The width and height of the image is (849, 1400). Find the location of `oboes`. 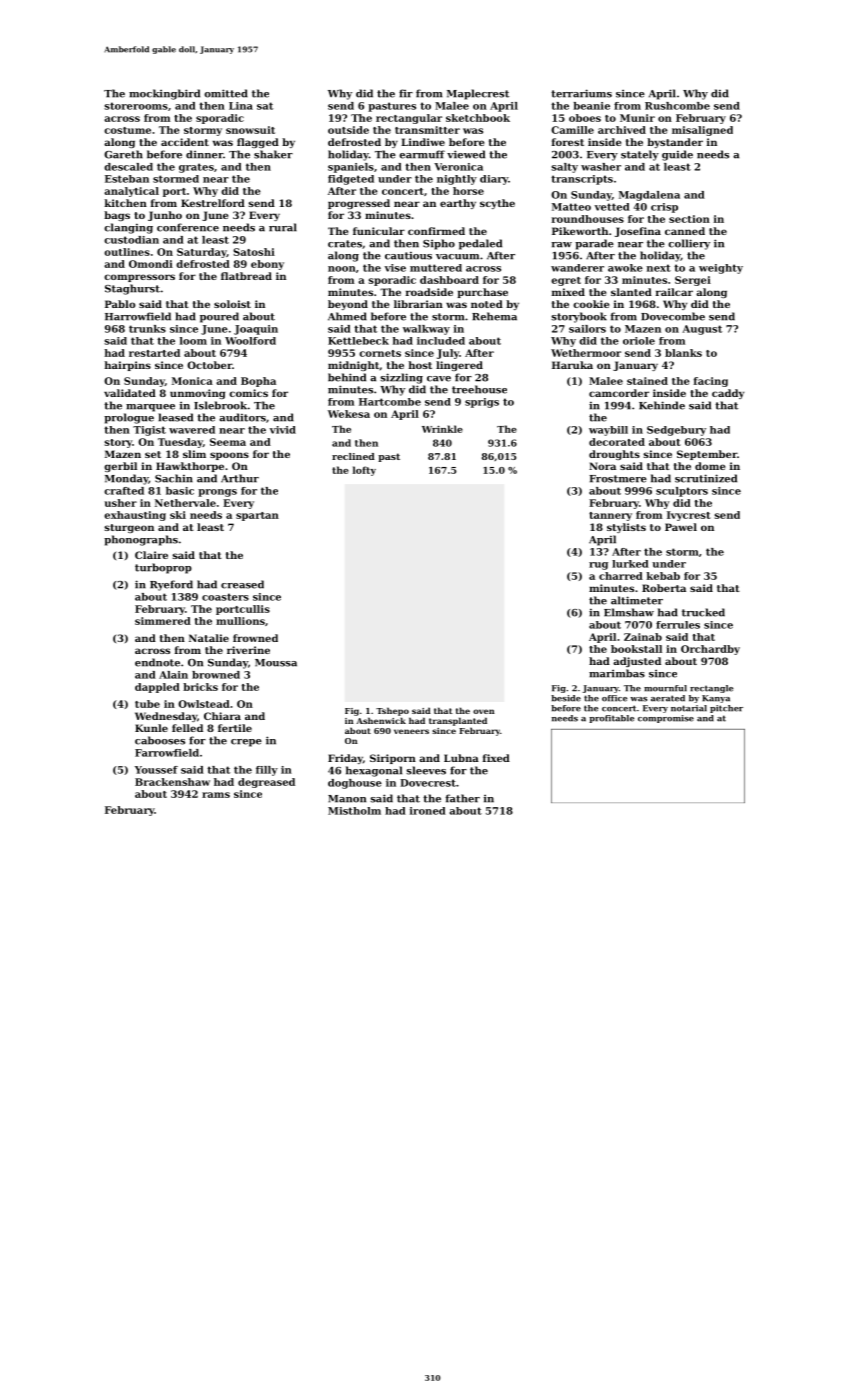

oboes is located at coordinates (585, 118).
